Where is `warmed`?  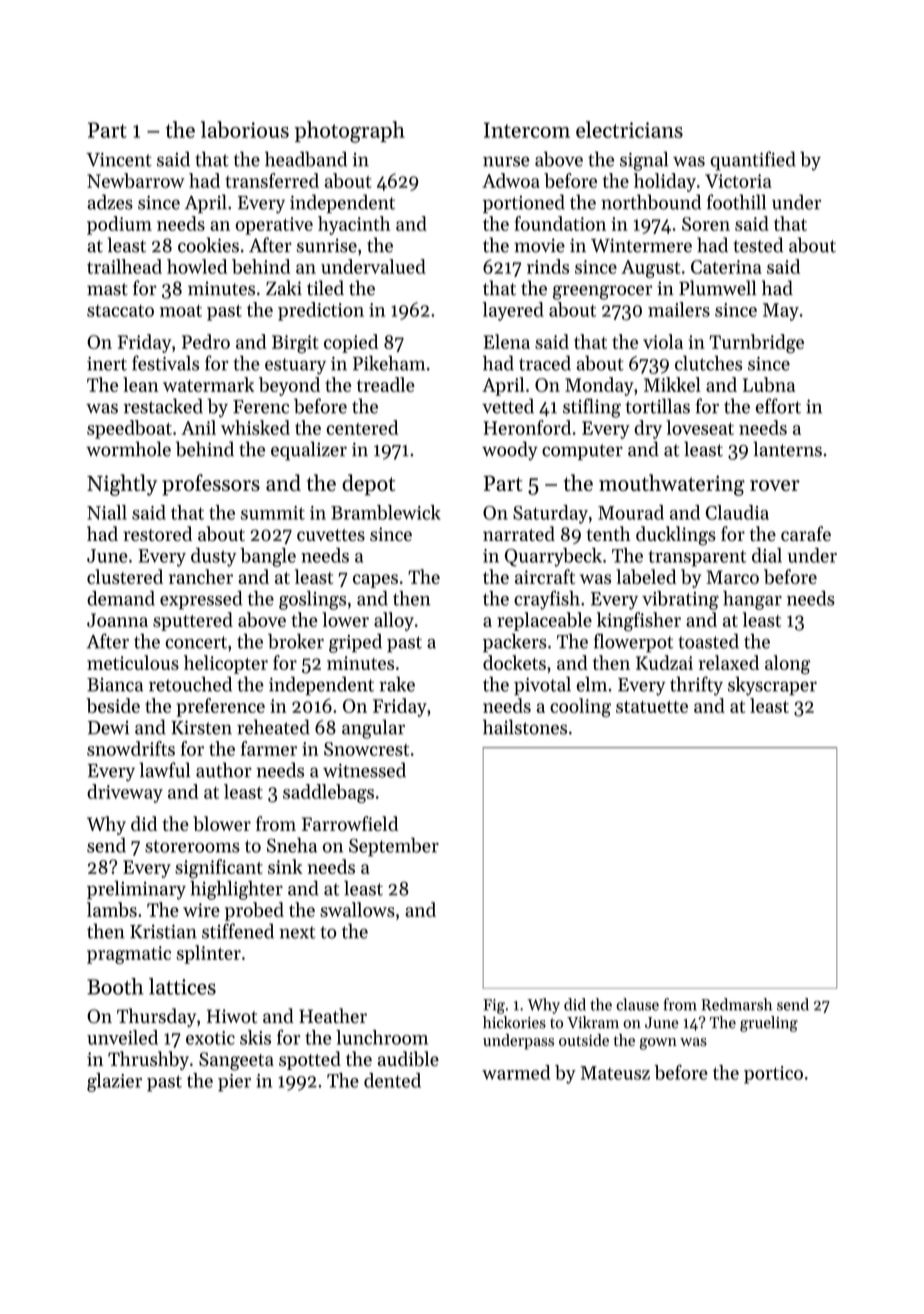
warmed is located at coordinates (516, 1072).
